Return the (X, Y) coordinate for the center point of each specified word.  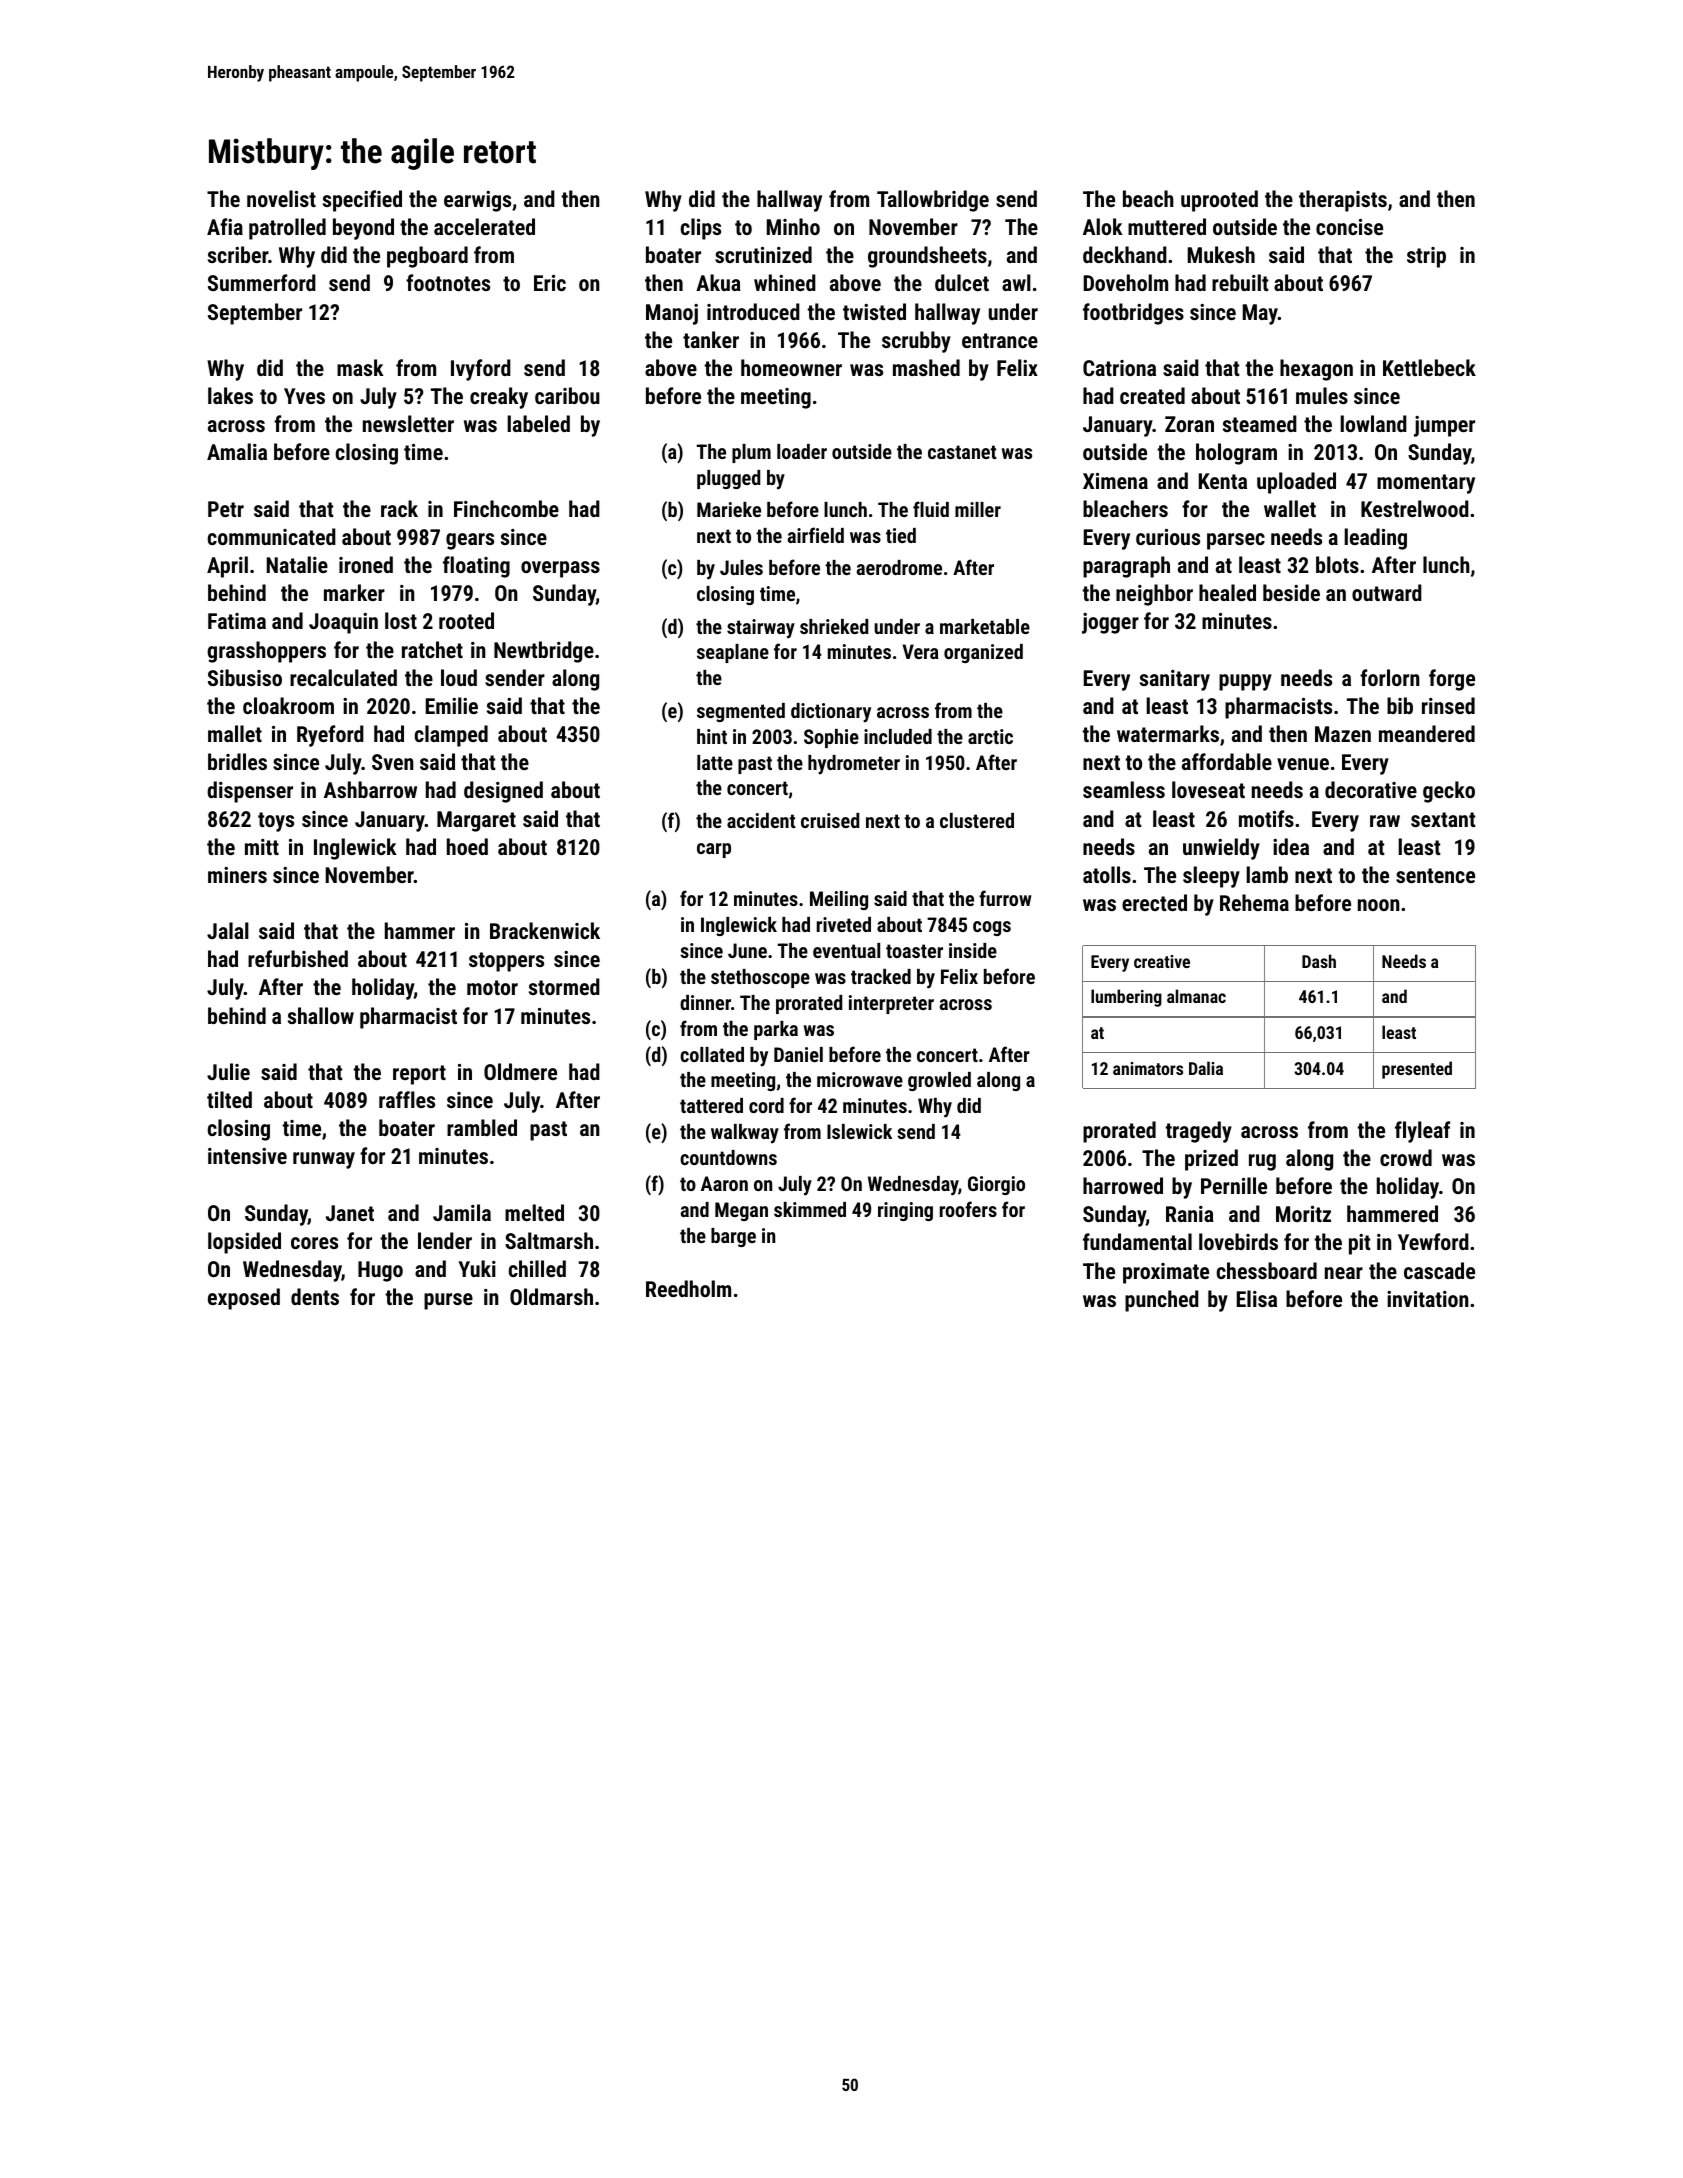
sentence (1435, 875)
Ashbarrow (370, 789)
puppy (1245, 682)
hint (712, 736)
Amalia (237, 451)
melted (534, 1212)
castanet (962, 452)
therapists (1343, 201)
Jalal (228, 930)
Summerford (262, 282)
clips (701, 229)
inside (973, 950)
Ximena (1115, 481)
